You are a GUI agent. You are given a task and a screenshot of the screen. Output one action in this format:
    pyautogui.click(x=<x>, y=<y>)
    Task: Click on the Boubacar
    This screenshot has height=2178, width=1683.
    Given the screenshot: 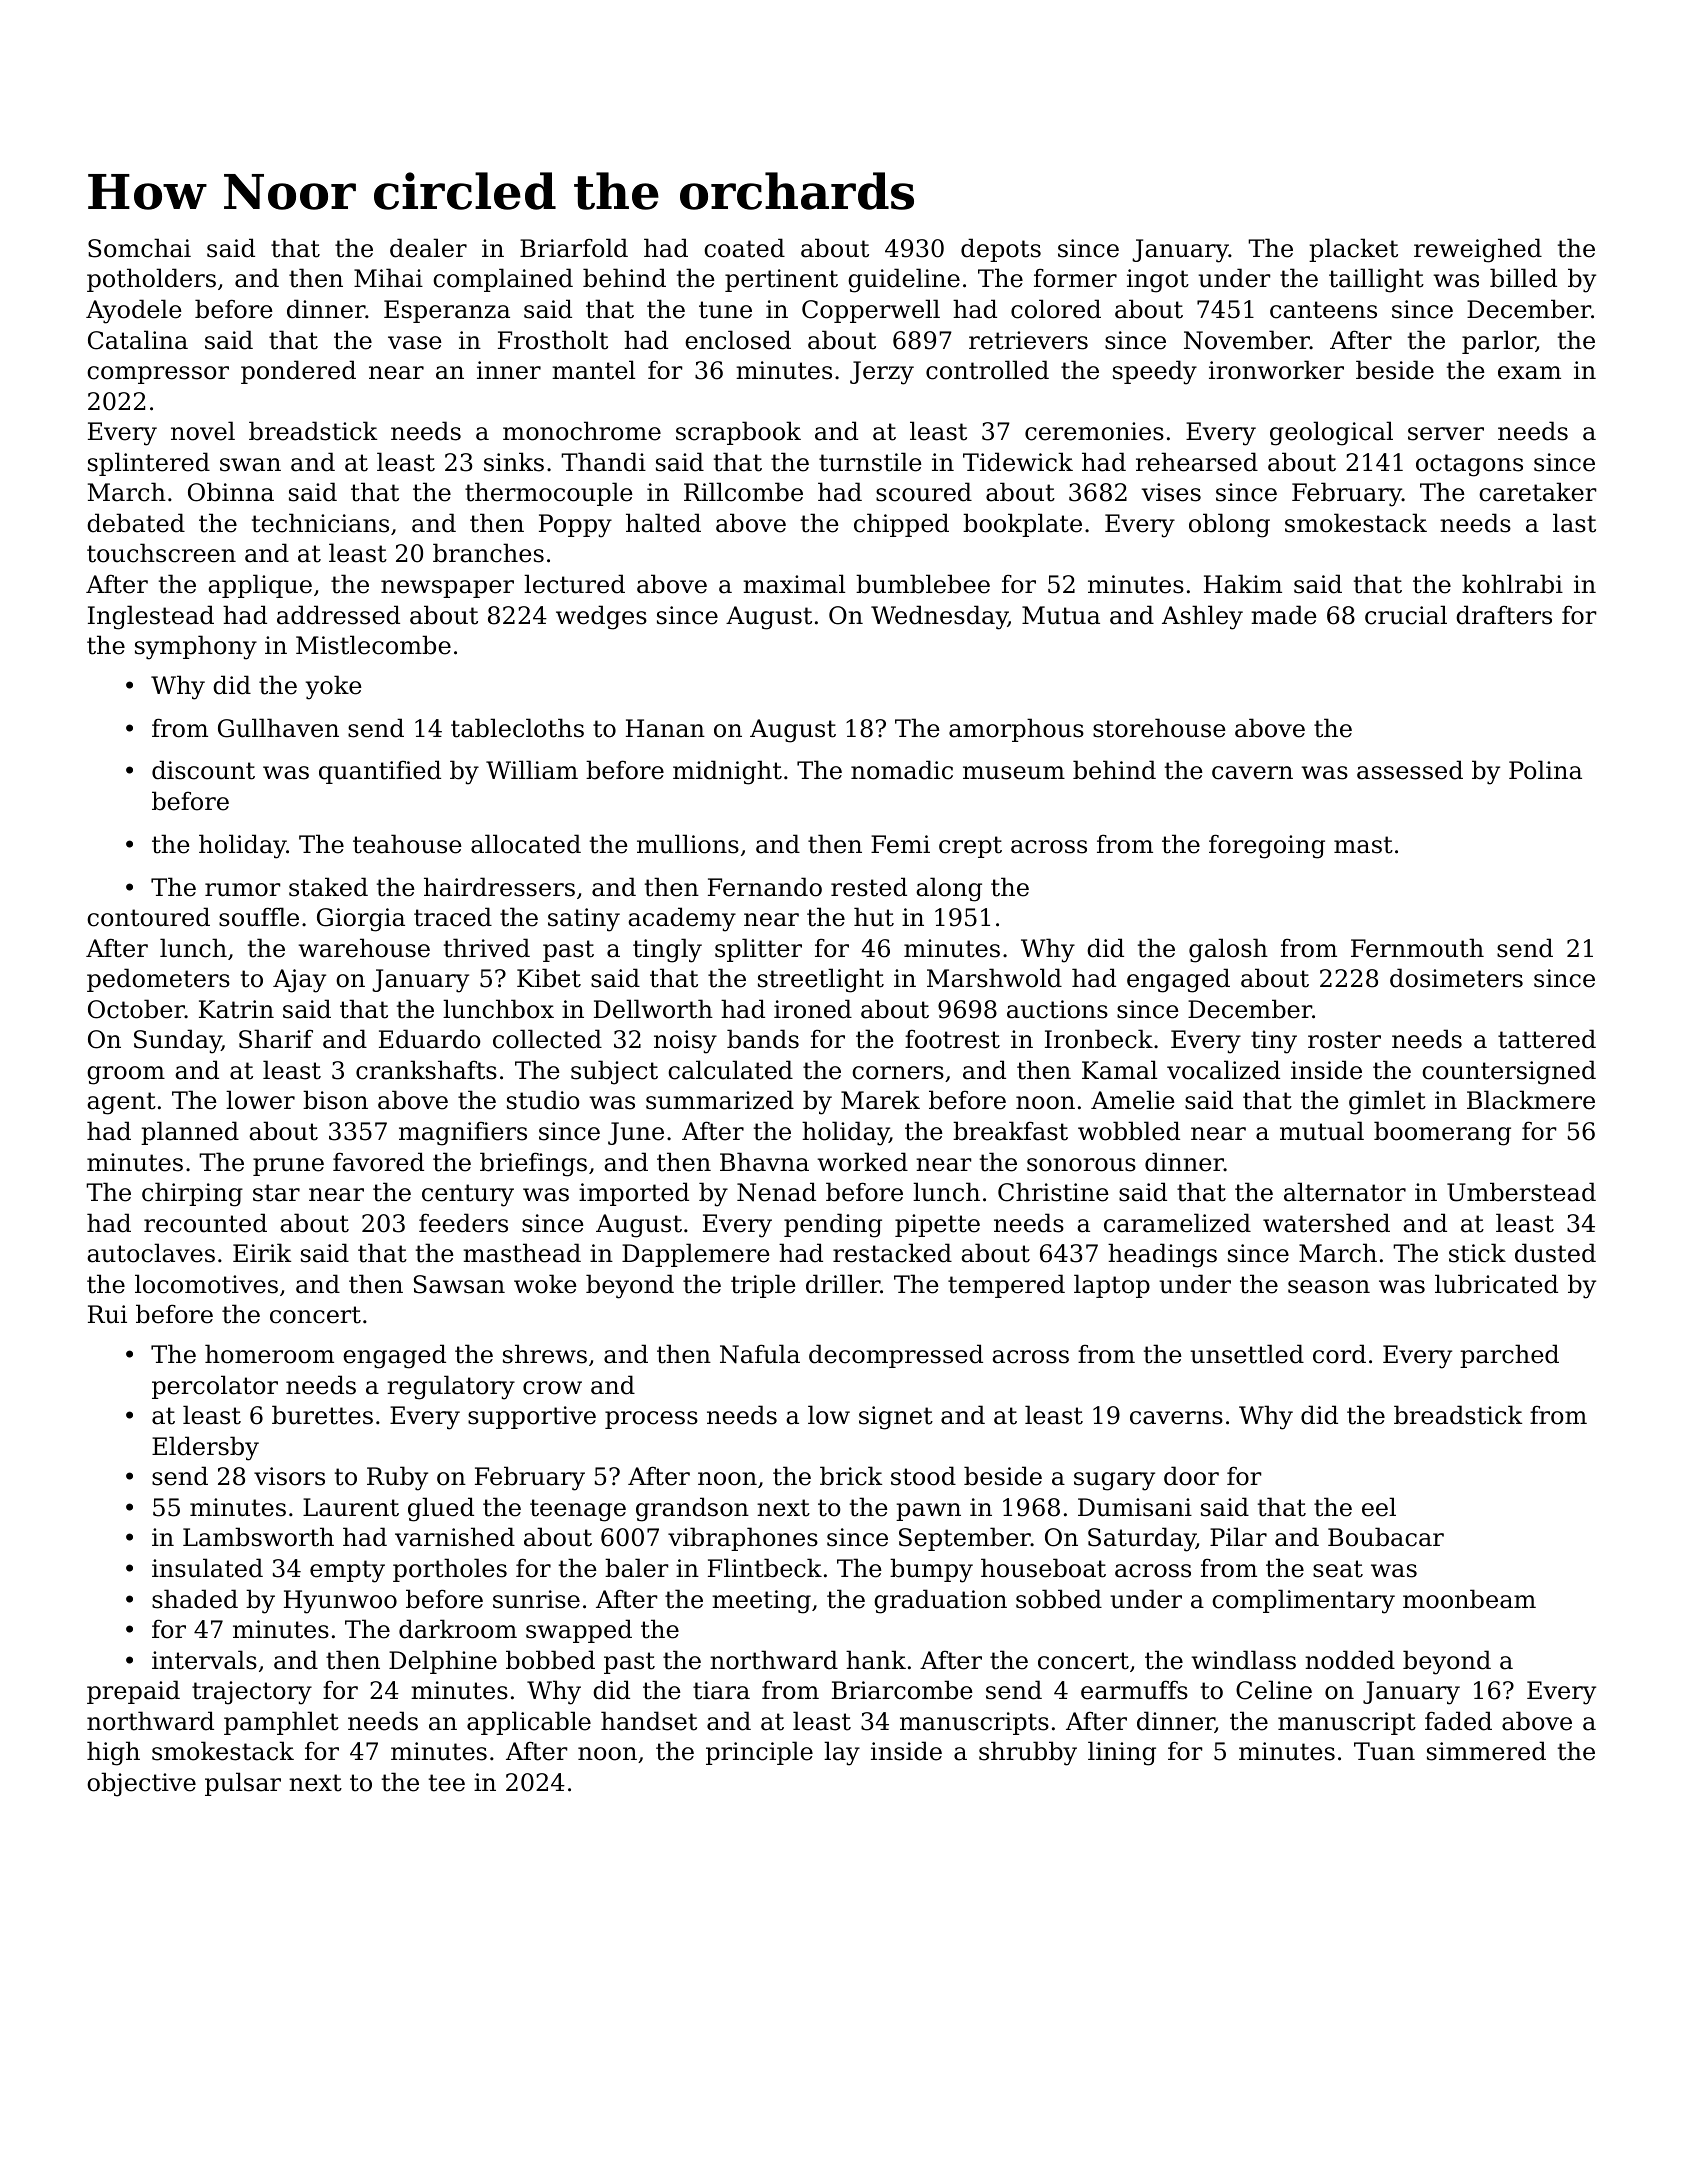 What is the action you would take?
    pyautogui.click(x=1386, y=1537)
